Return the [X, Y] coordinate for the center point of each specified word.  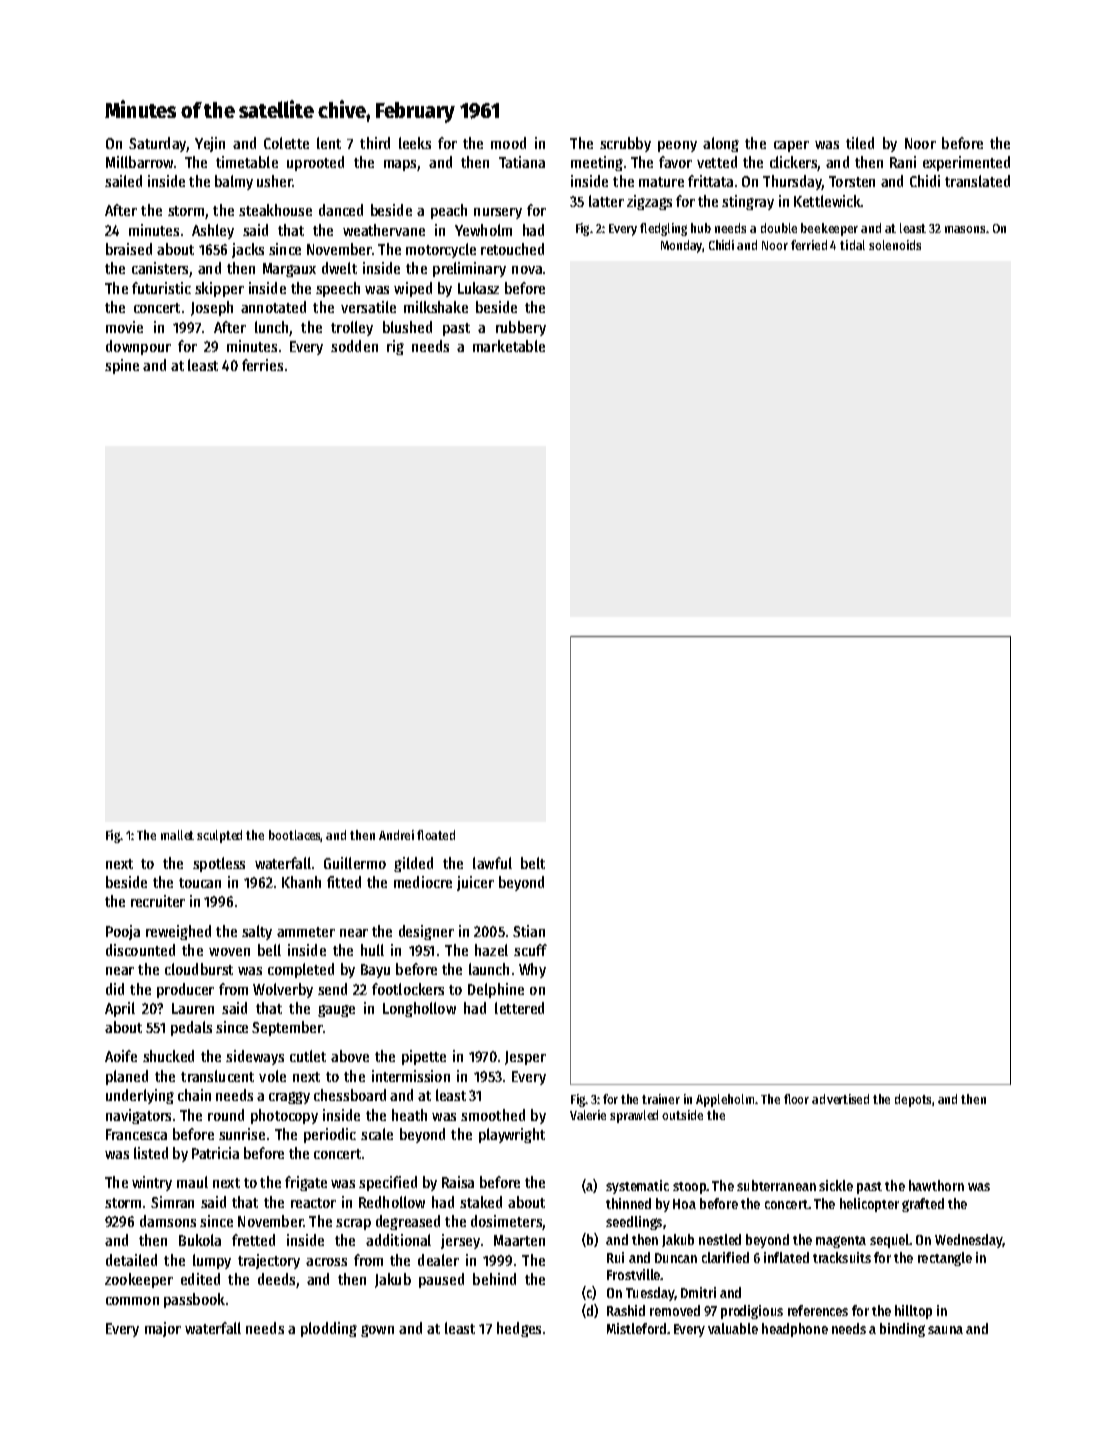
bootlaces [295, 836]
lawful [492, 863]
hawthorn [936, 1185]
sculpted [219, 836]
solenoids [895, 245]
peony [677, 146]
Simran [172, 1202]
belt [533, 863]
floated [436, 835]
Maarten [519, 1240]
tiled [860, 143]
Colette [286, 143]
